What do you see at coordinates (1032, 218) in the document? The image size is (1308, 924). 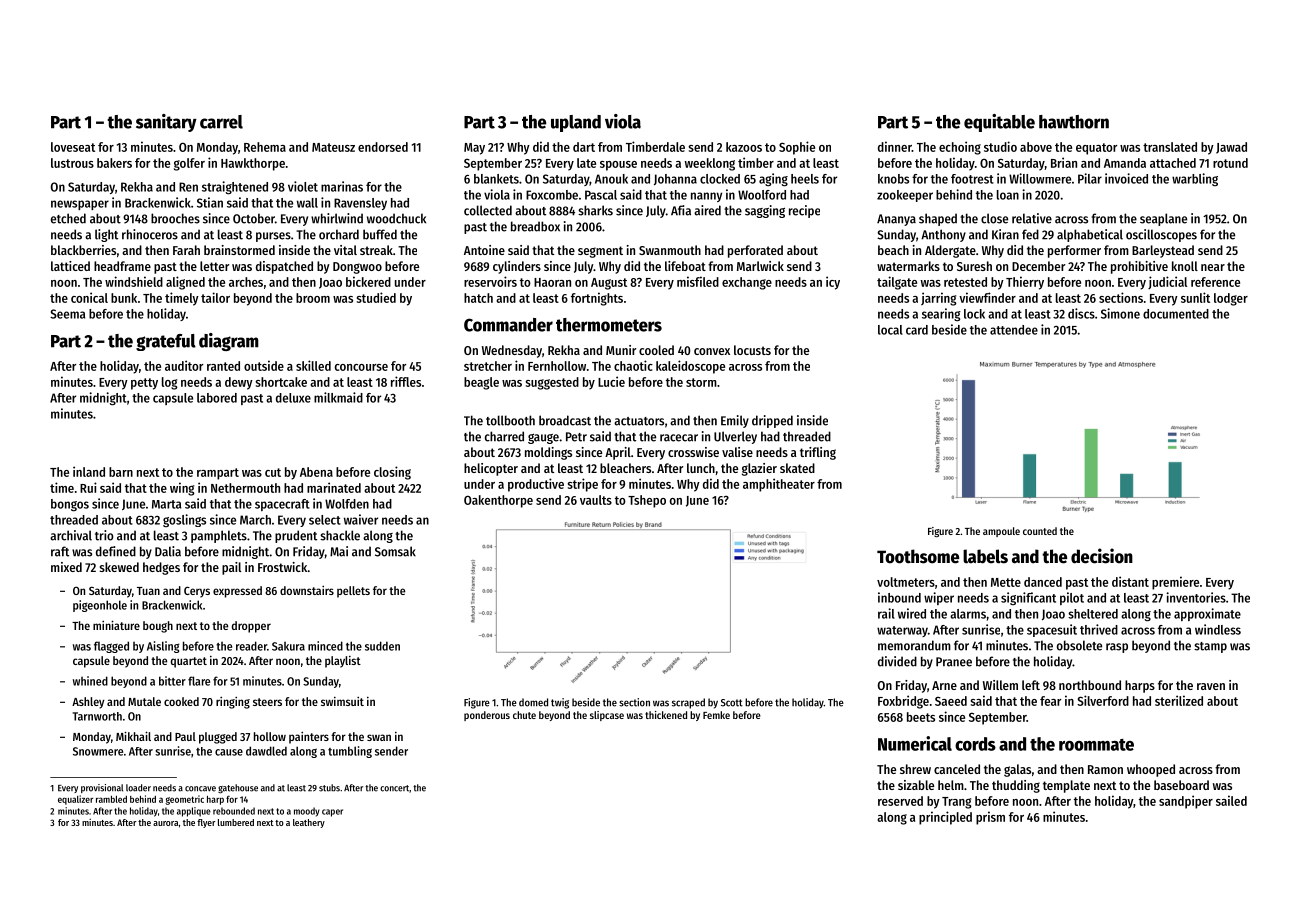 I see `relative` at bounding box center [1032, 218].
